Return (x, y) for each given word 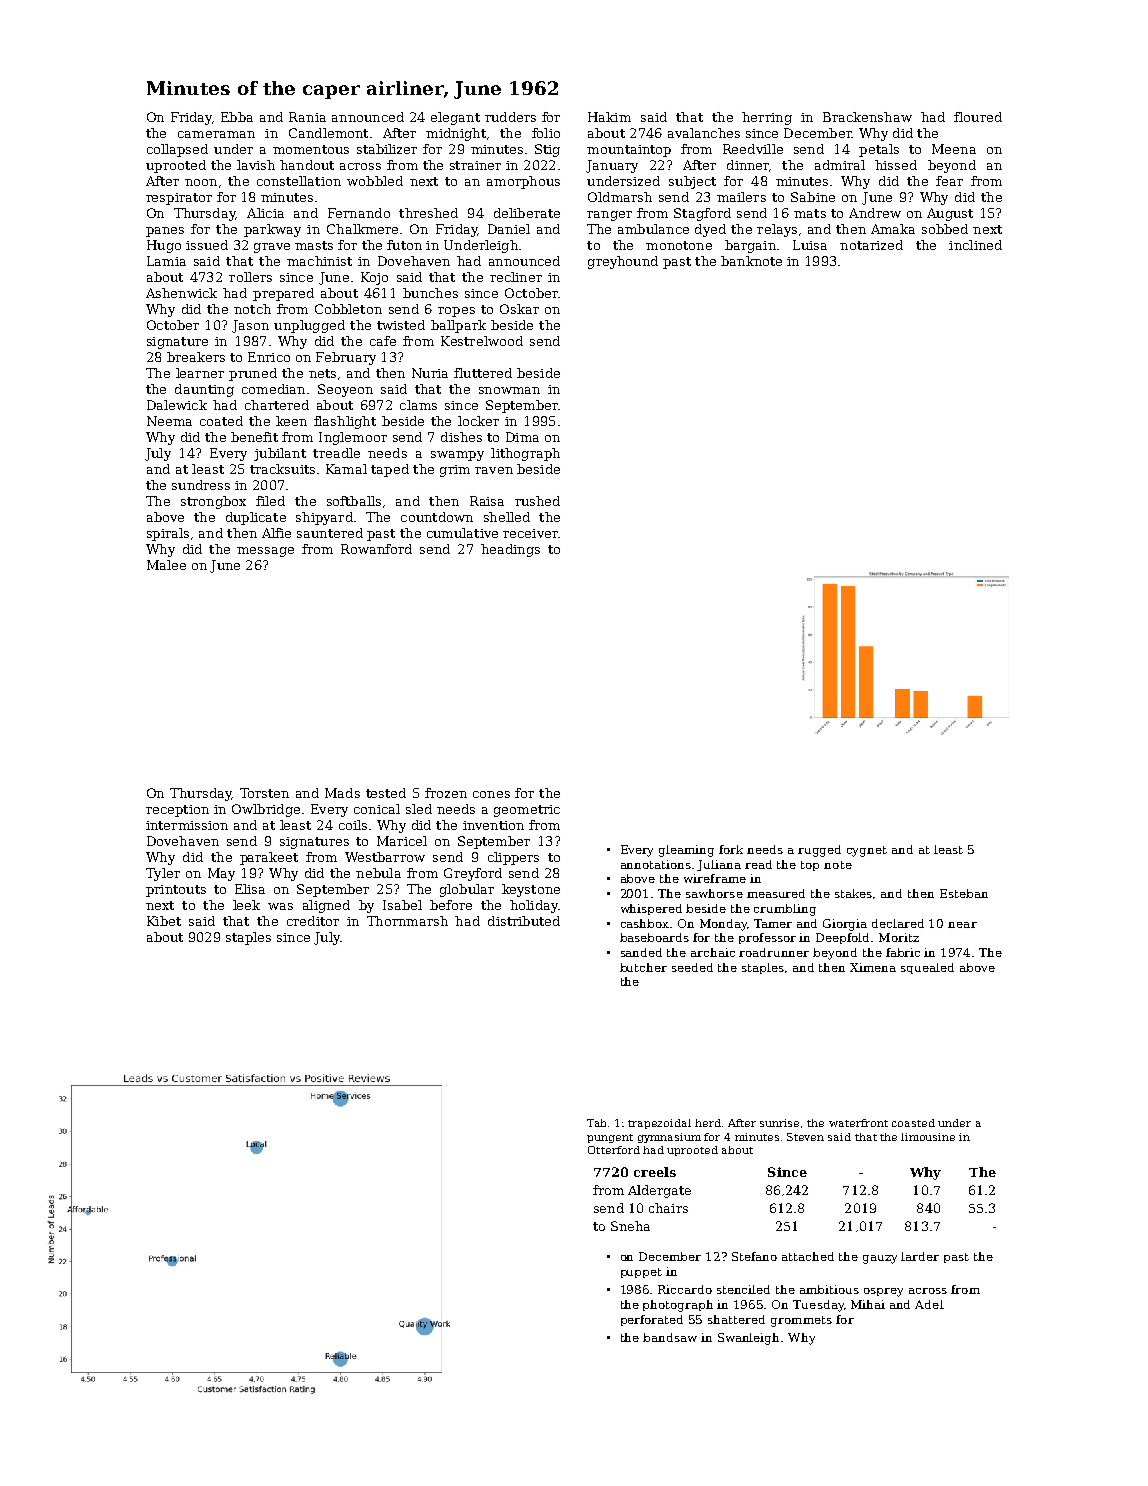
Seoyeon (345, 390)
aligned (326, 906)
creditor (313, 921)
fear (949, 181)
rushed (537, 501)
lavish (256, 165)
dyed (710, 230)
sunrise (779, 1123)
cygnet (867, 851)
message (265, 552)
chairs (668, 1208)
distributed (524, 921)
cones (491, 794)
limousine (928, 1137)
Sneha (630, 1226)
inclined (975, 245)
